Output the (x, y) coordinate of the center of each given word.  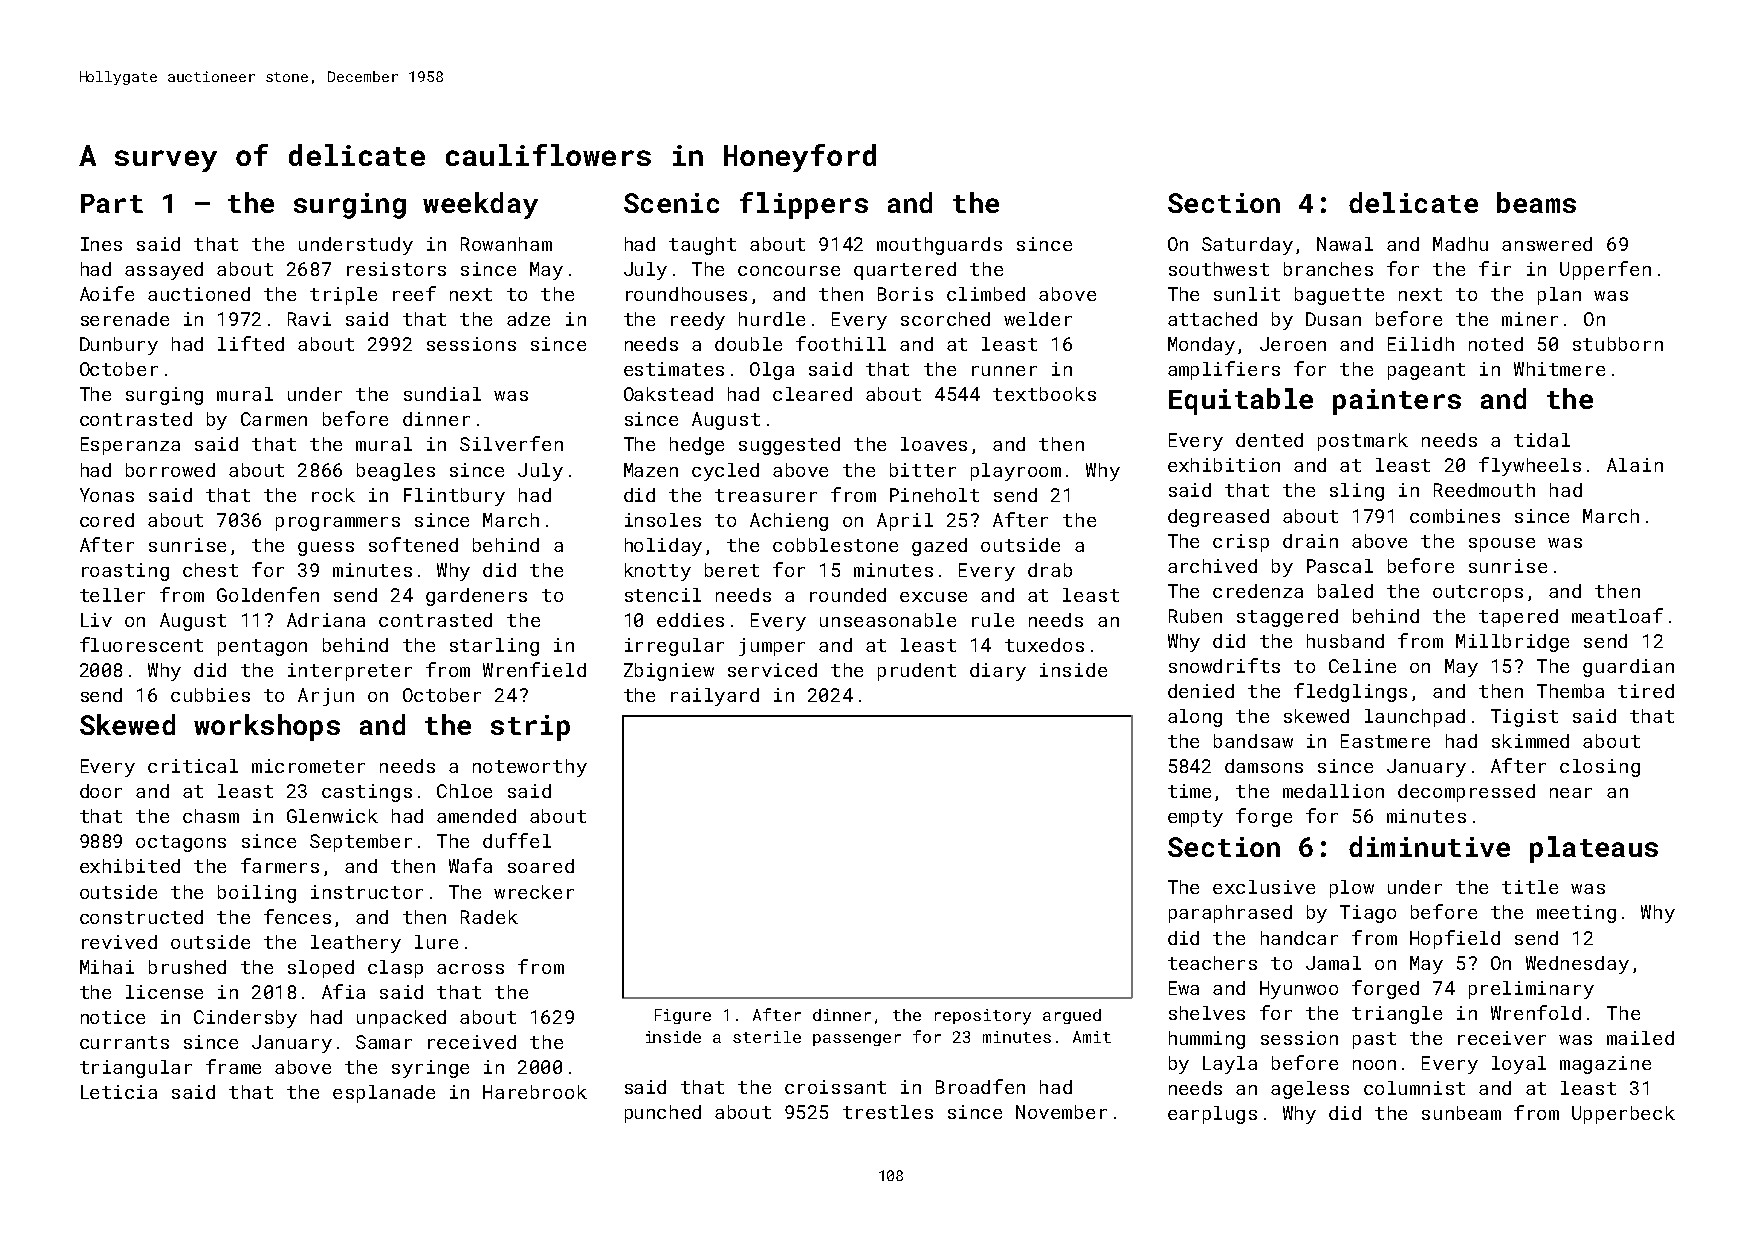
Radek (489, 917)
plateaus (1594, 849)
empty (1195, 818)
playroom (1016, 472)
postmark (1363, 442)
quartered (905, 271)
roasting (125, 572)
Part (112, 203)
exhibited (130, 866)
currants (124, 1042)
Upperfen (1605, 270)
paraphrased (1230, 914)
